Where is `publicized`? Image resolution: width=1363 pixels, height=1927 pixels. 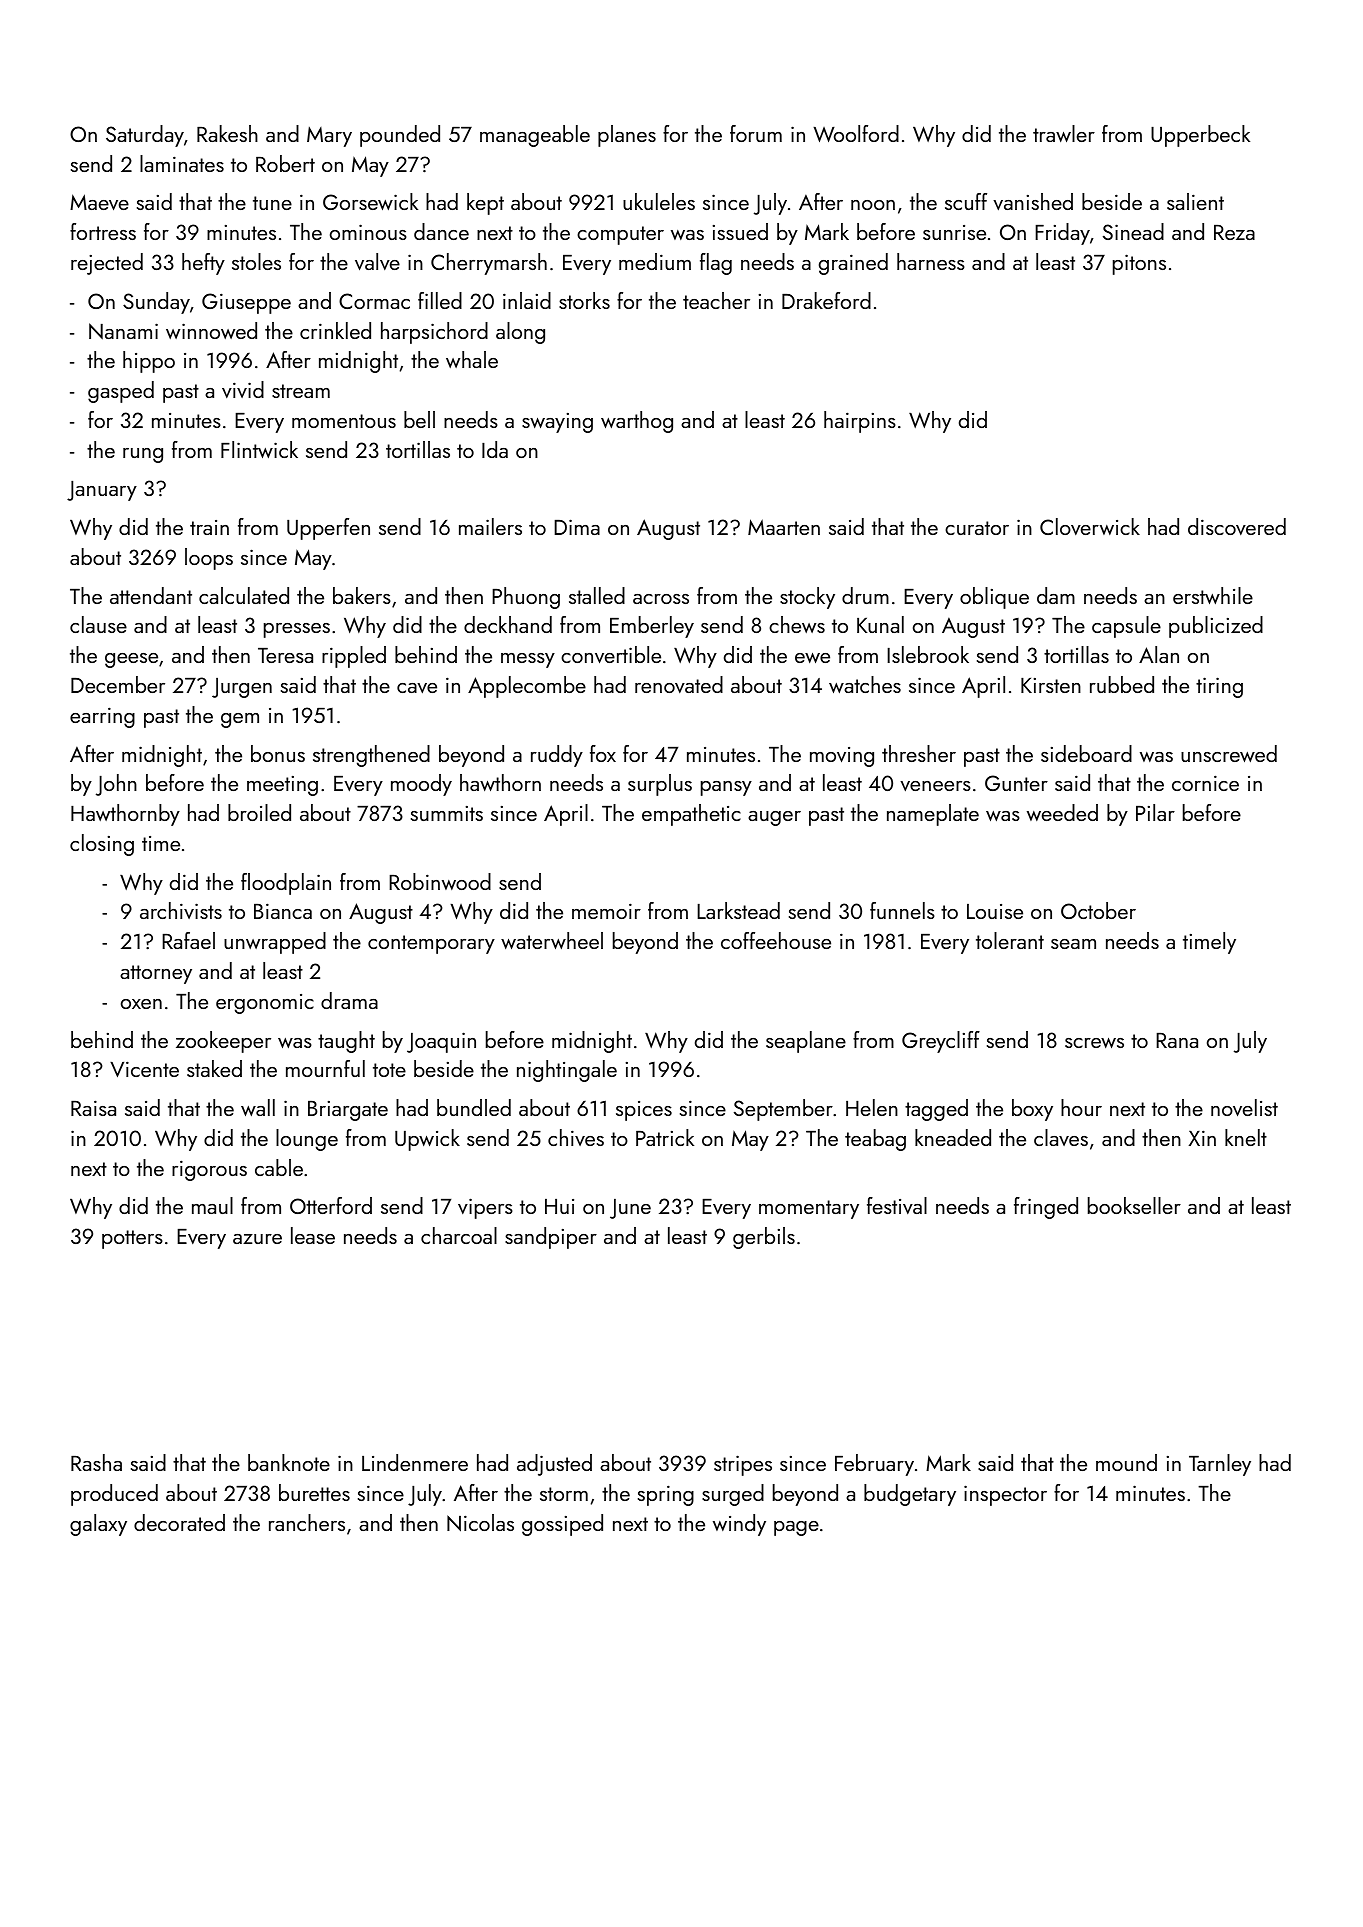
publicized is located at coordinates (1216, 627).
